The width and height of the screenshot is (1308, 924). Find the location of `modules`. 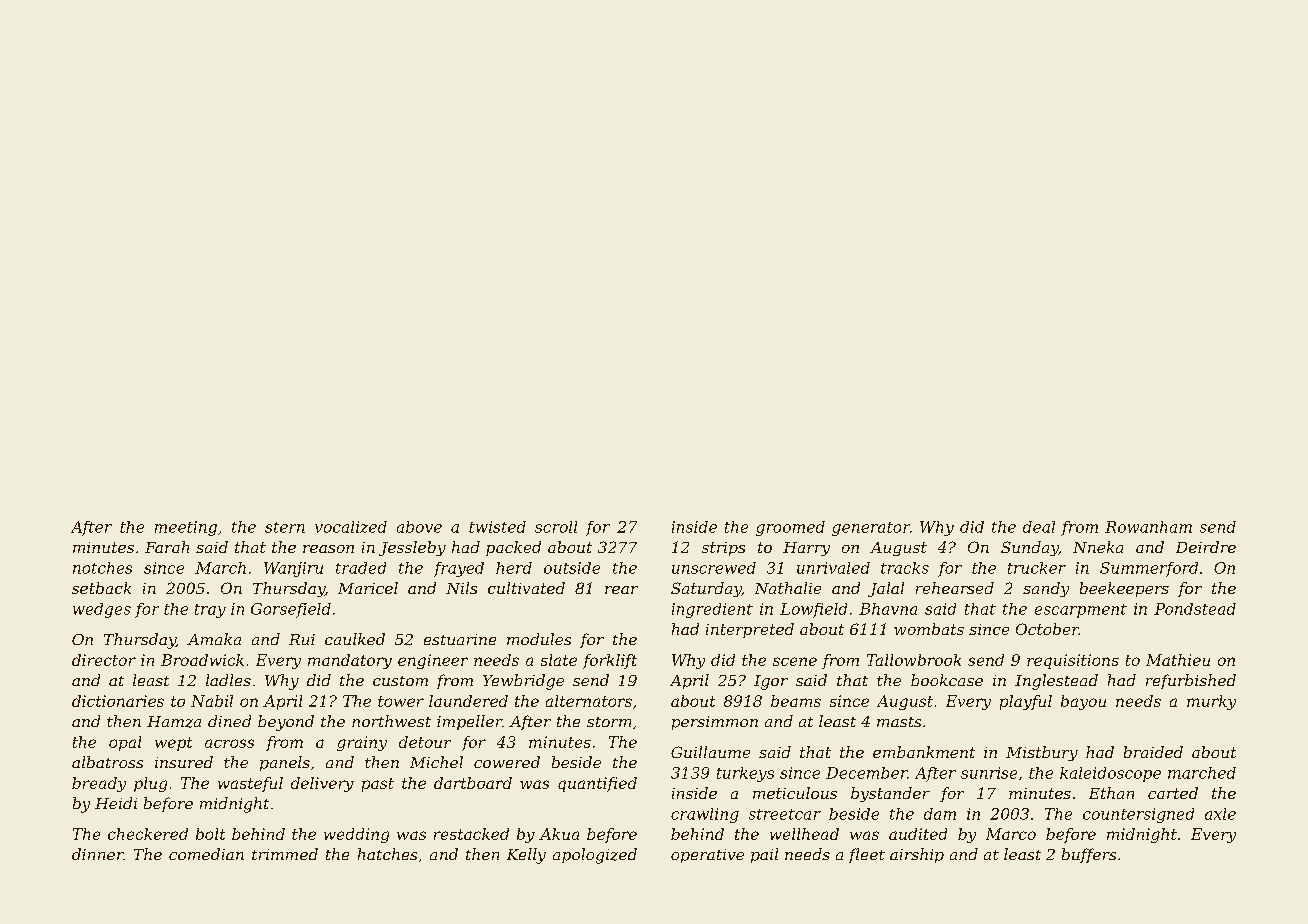

modules is located at coordinates (539, 639).
